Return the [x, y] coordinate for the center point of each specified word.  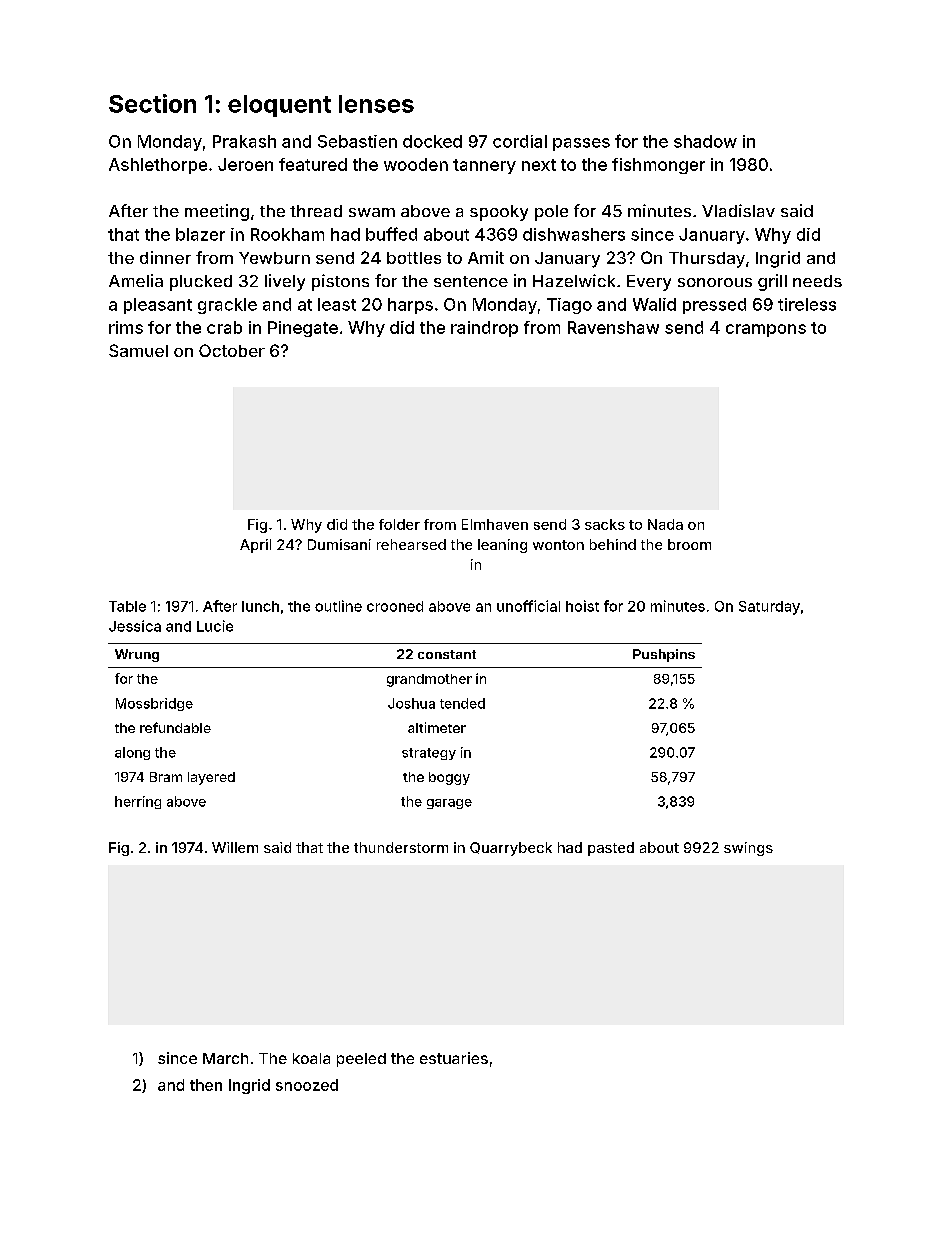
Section [152, 103]
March [225, 1058]
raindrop [484, 329]
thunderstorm [401, 847]
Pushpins [664, 655]
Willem [235, 847]
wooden [416, 164]
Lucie [215, 626]
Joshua [411, 703]
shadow [705, 141]
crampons [766, 330]
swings [748, 849]
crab [224, 327]
